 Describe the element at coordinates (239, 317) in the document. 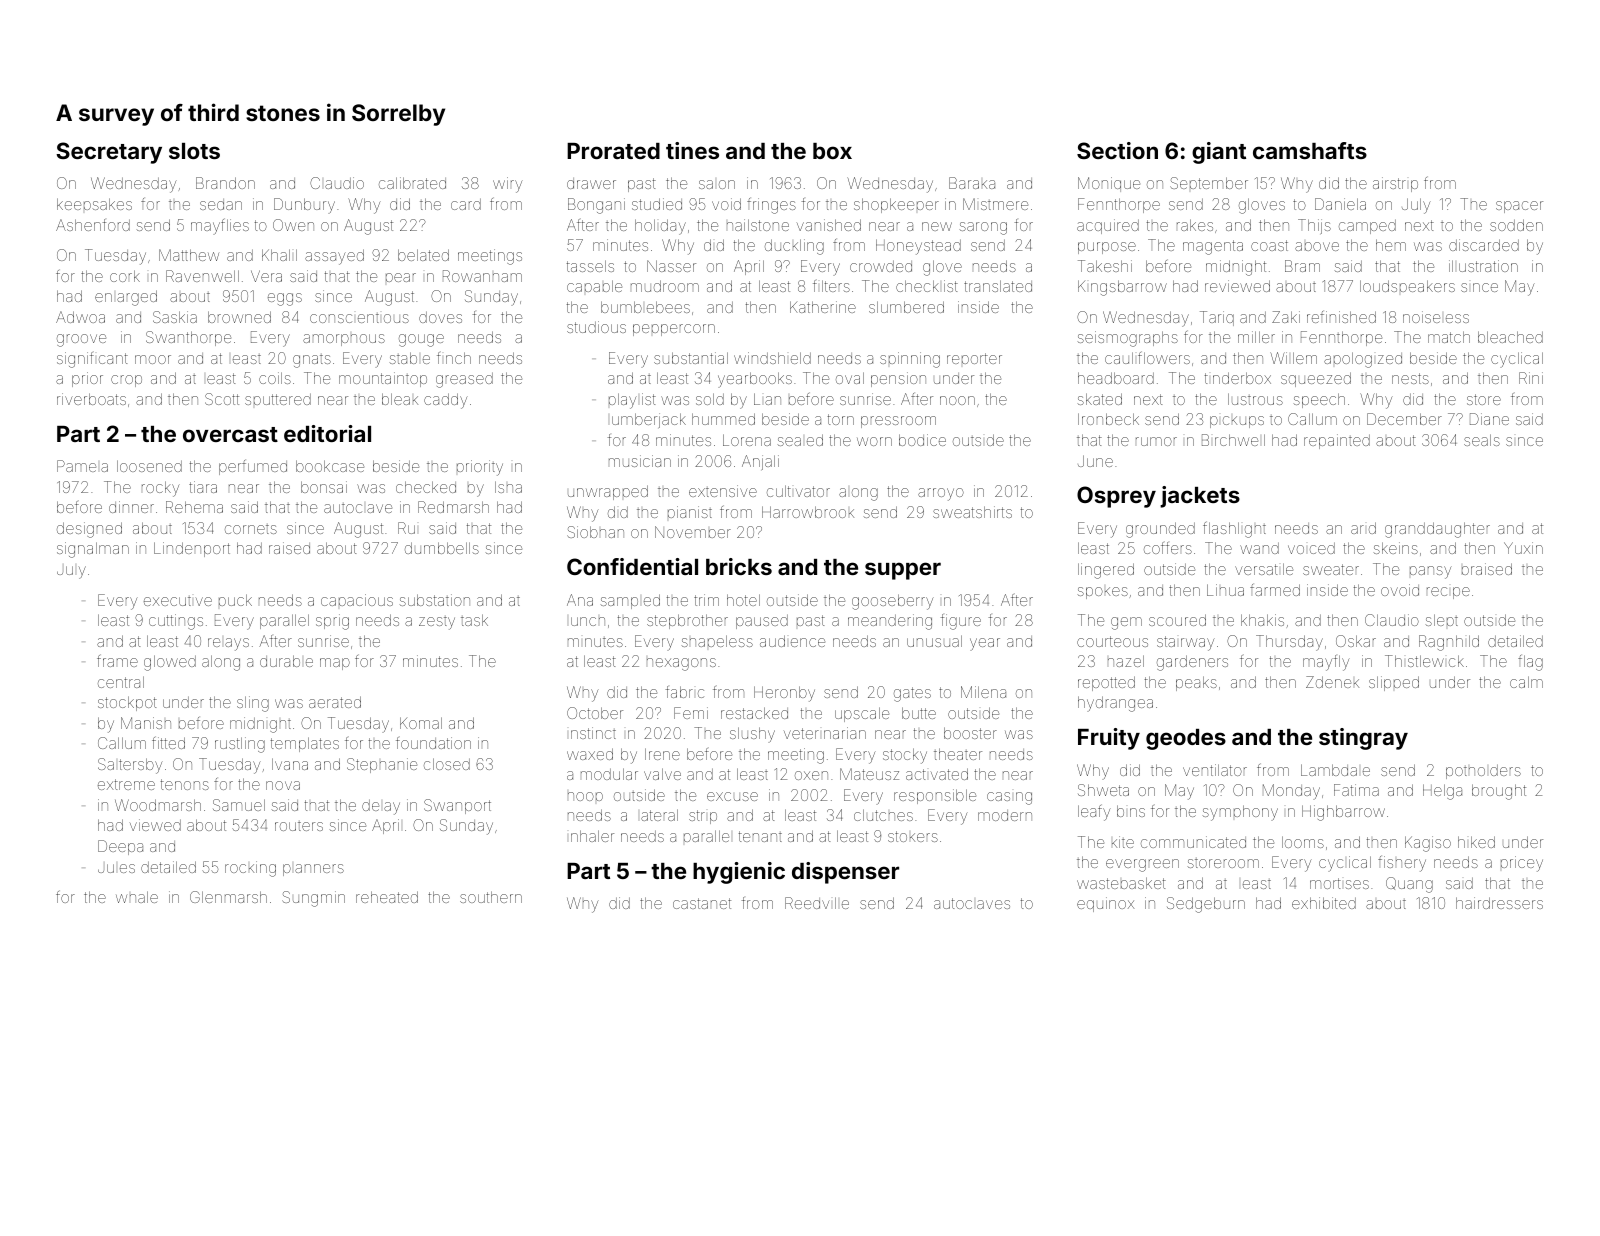

I see `browned` at that location.
